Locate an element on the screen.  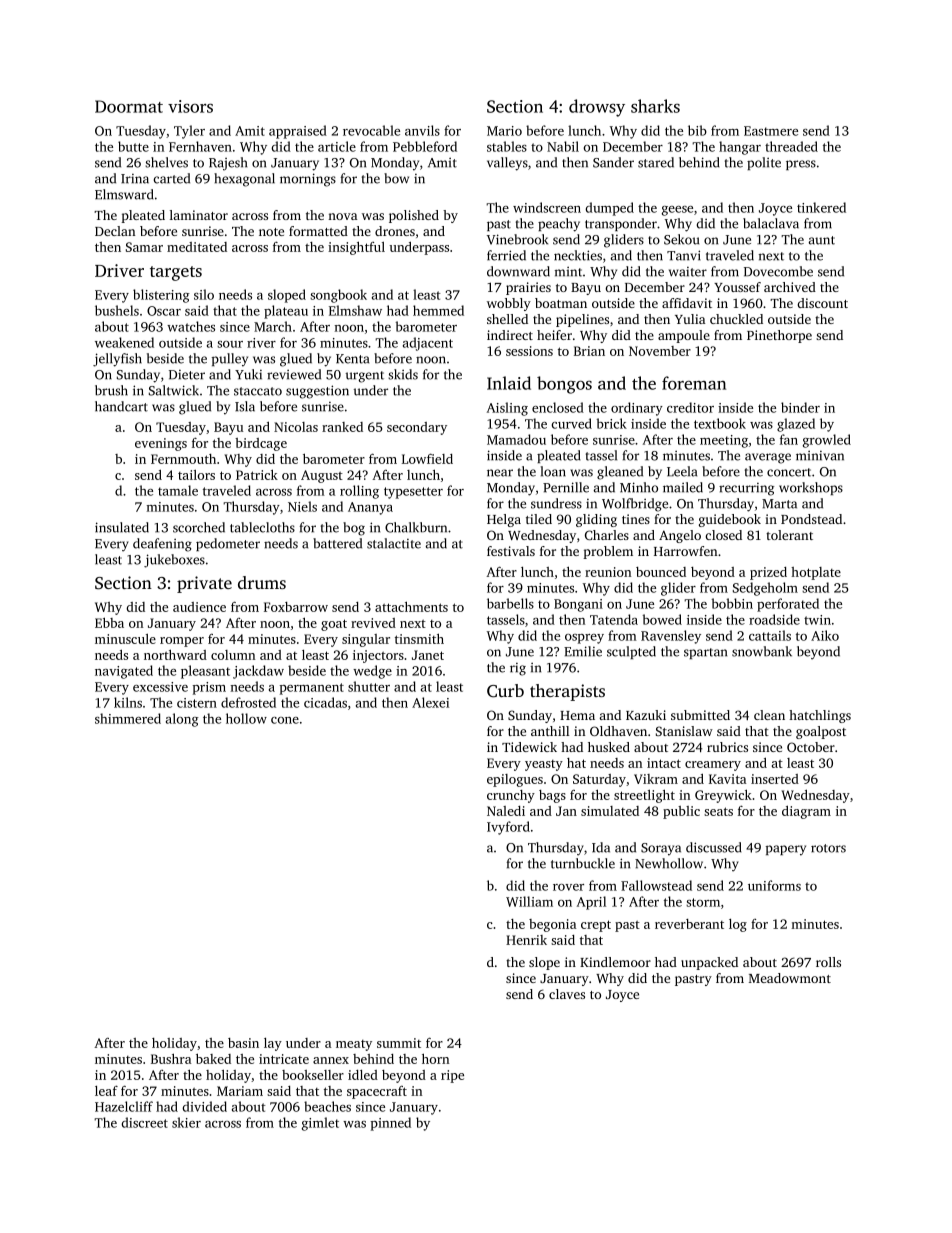
Naledi is located at coordinates (506, 811).
